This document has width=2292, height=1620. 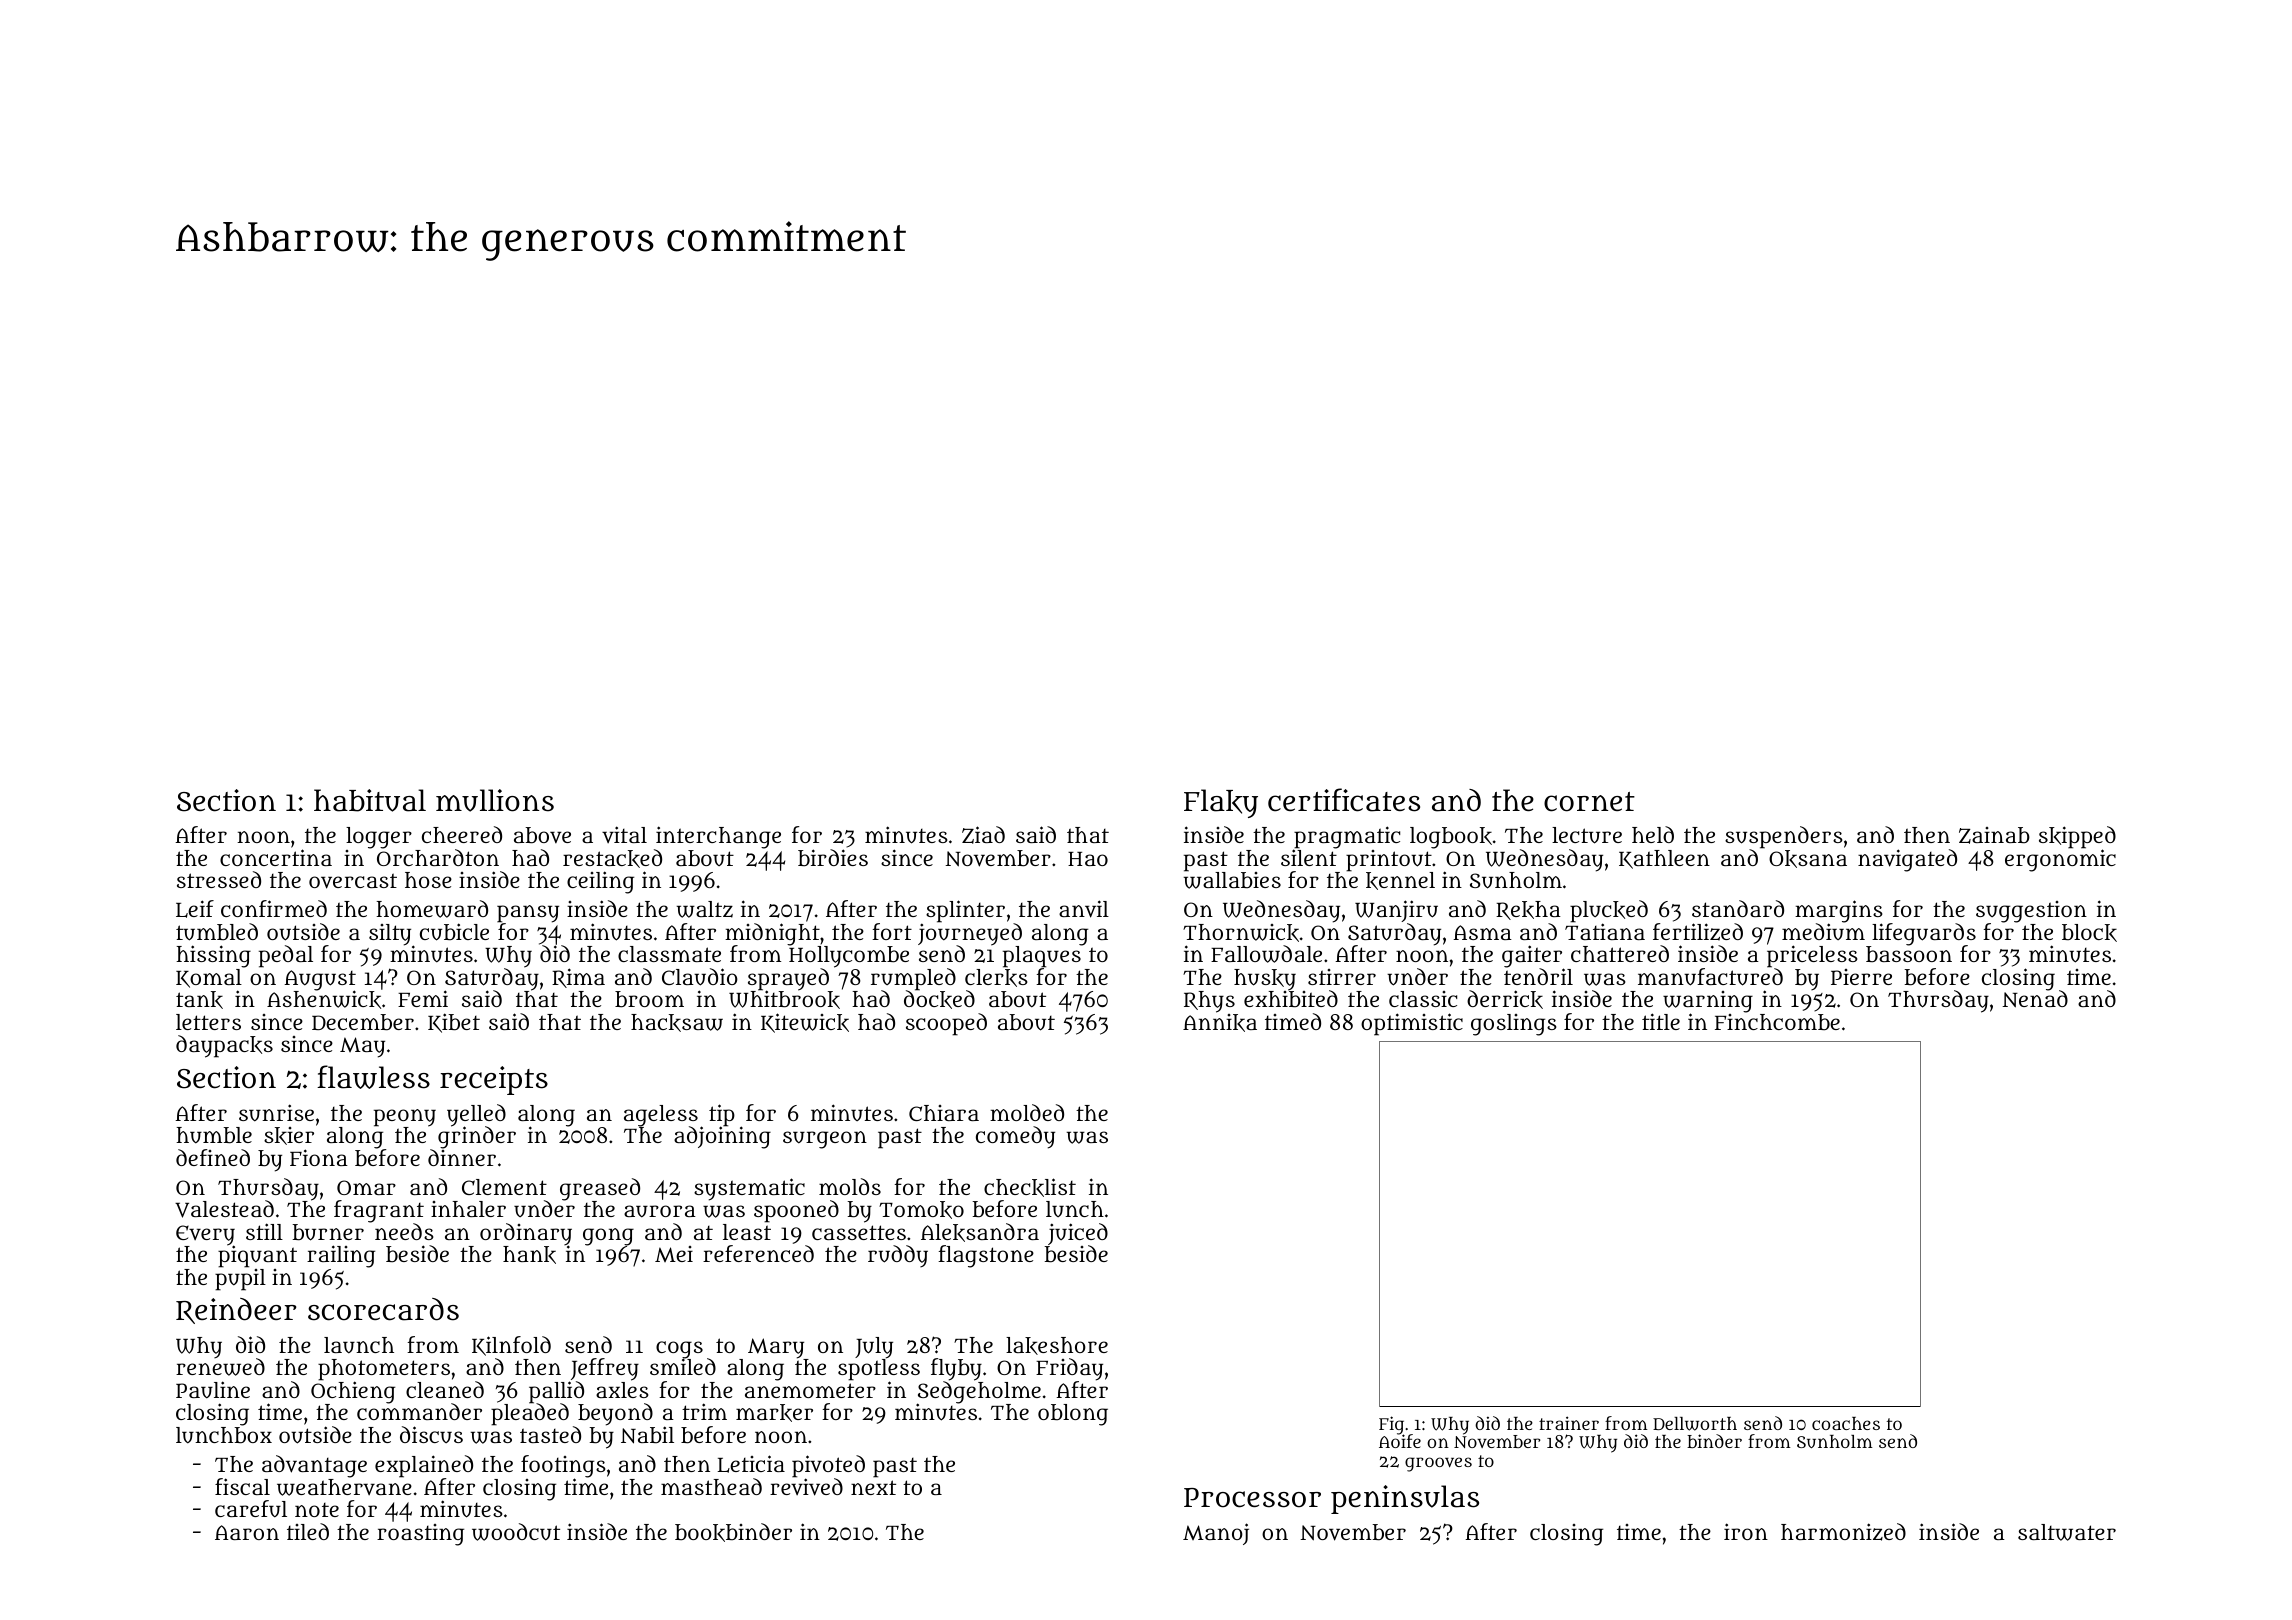 What do you see at coordinates (213, 1389) in the document?
I see `Pauline` at bounding box center [213, 1389].
